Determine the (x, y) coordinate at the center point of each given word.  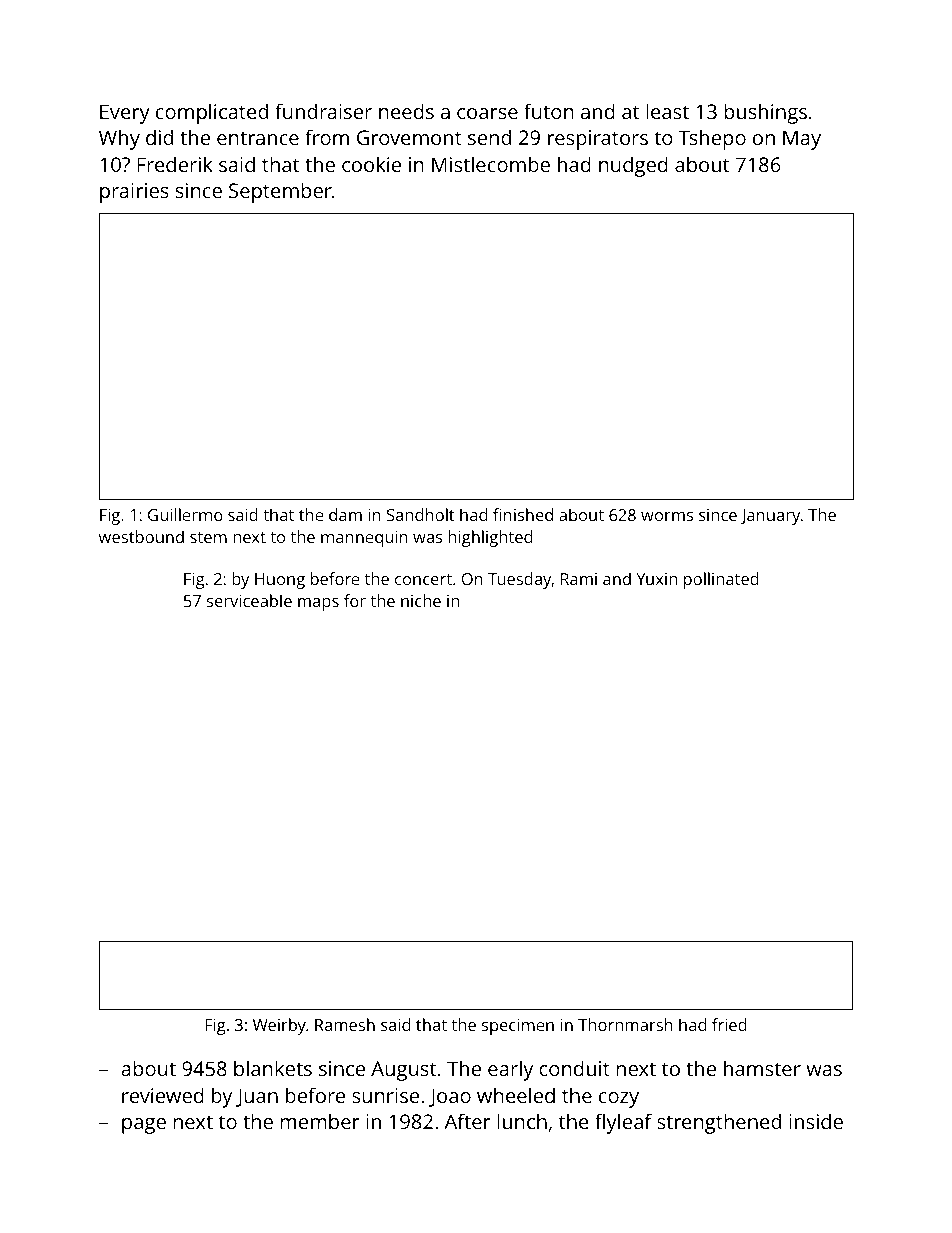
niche (421, 600)
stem (208, 537)
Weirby (279, 1026)
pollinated (721, 580)
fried (729, 1024)
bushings (765, 113)
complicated (212, 113)
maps (318, 604)
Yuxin (656, 579)
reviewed (163, 1095)
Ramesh (345, 1024)
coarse (487, 113)
